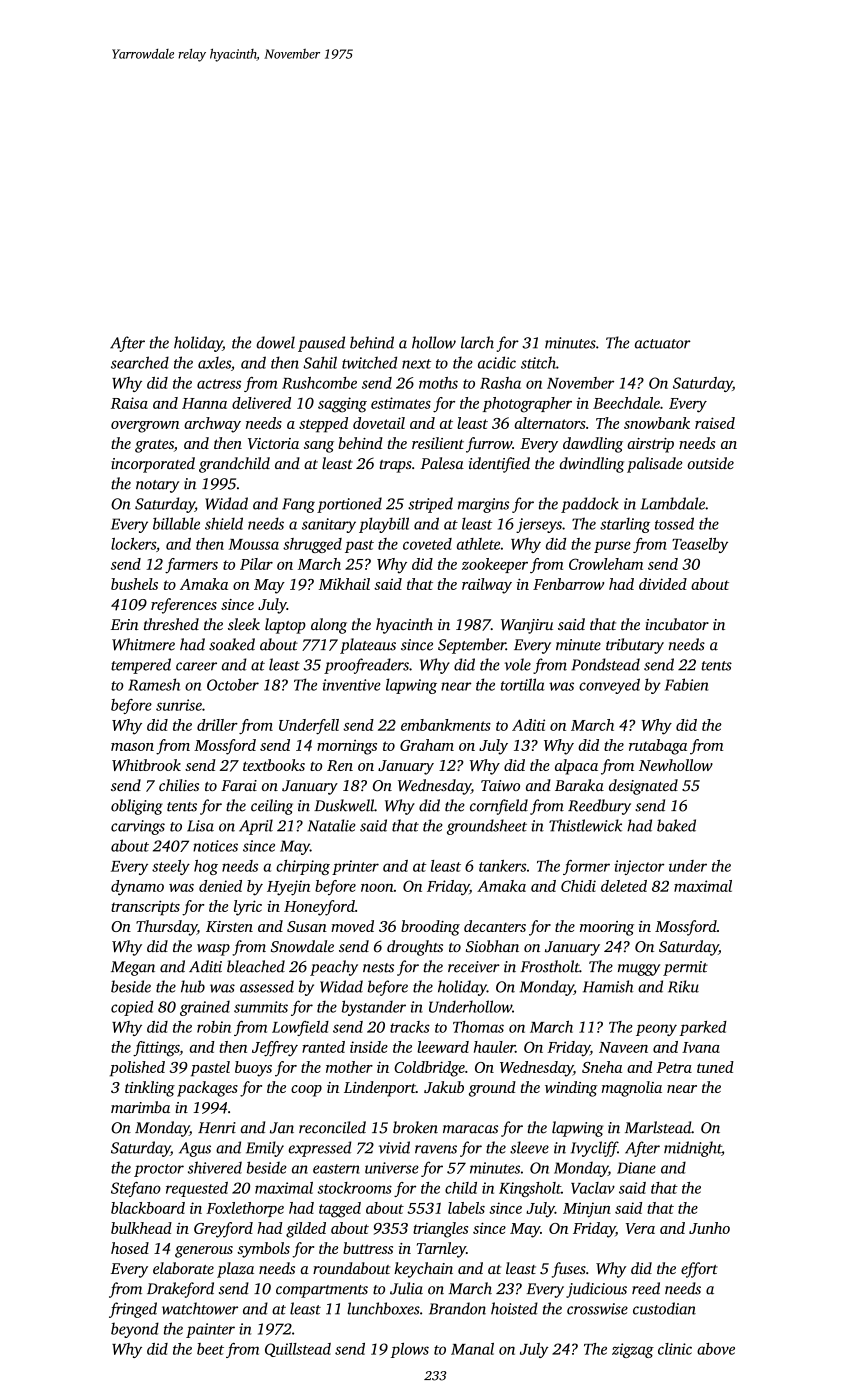 This image has height=1400, width=849. Describe the element at coordinates (683, 986) in the image. I see `Riku` at that location.
